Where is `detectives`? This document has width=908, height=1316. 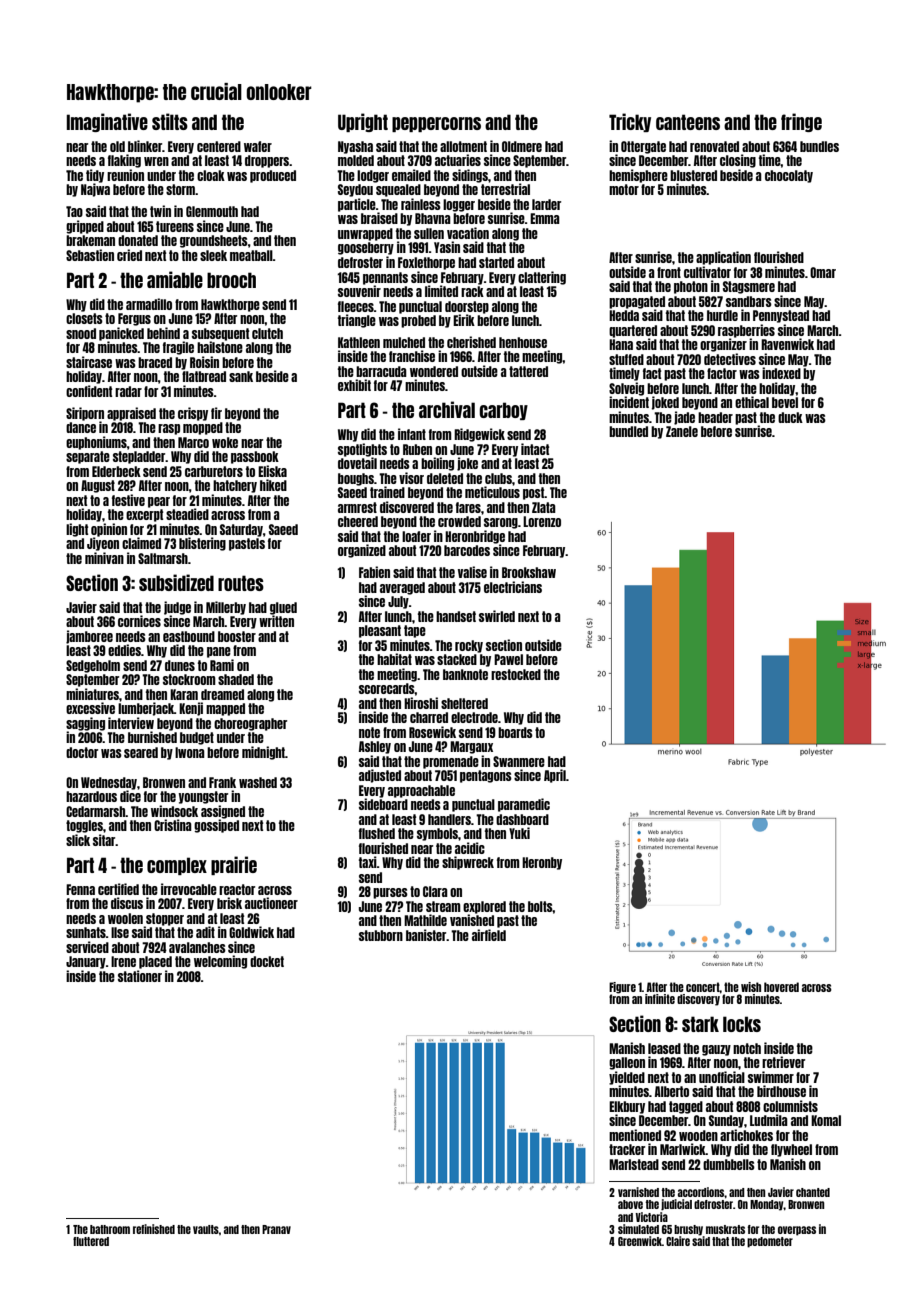 detectives is located at coordinates (730, 359).
